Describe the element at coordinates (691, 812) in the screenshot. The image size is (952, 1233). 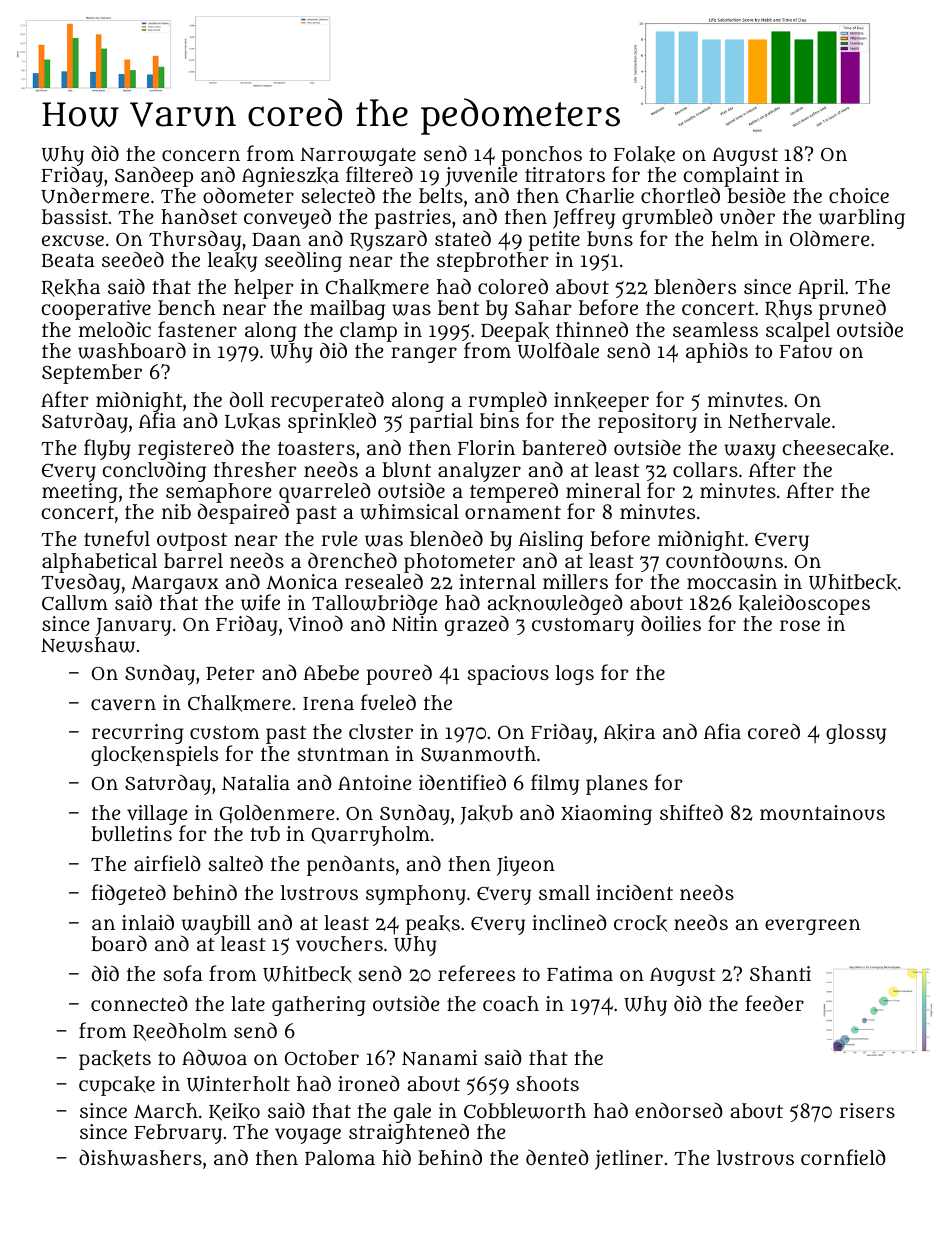
I see `shifted` at that location.
